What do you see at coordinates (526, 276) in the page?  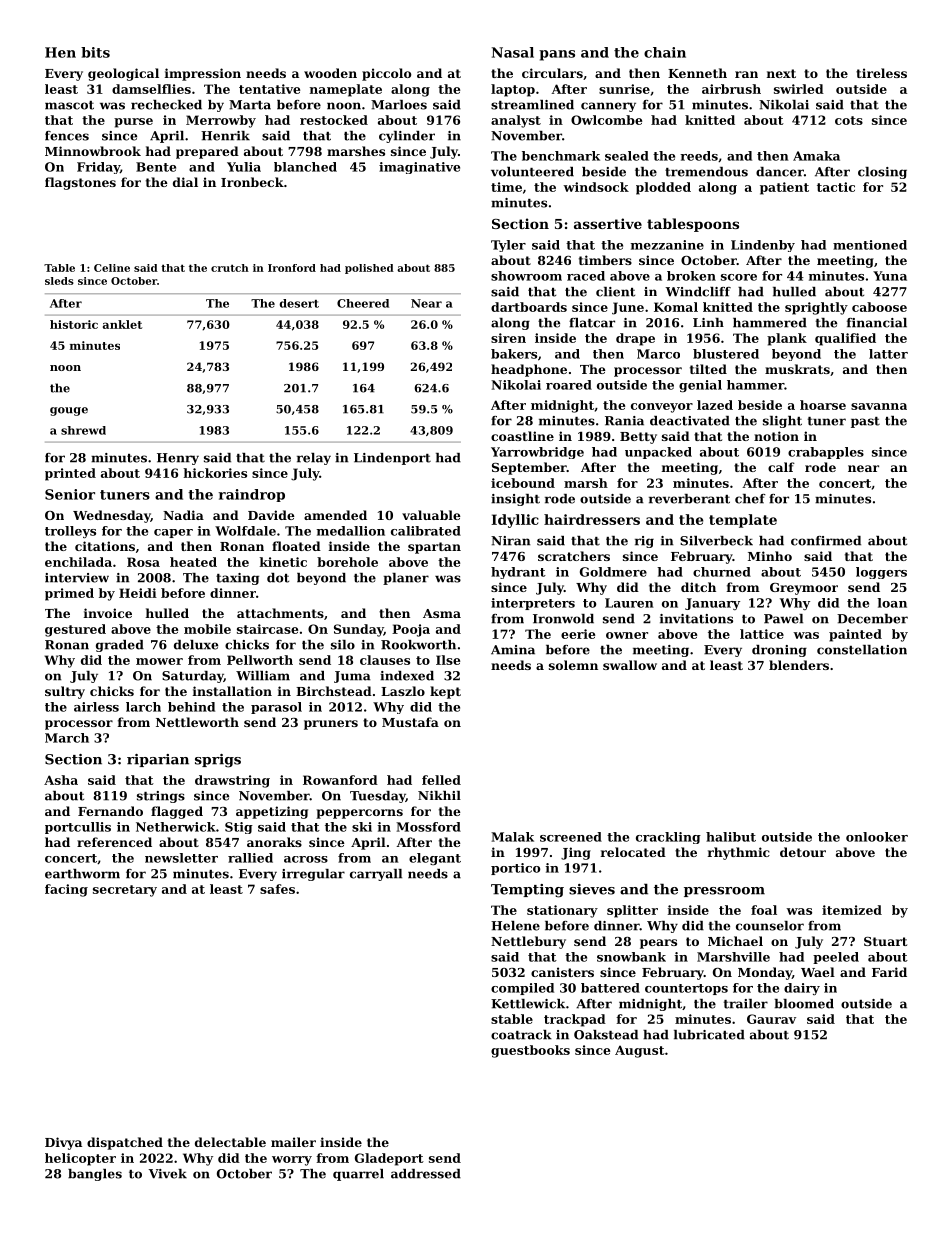 I see `showroom` at bounding box center [526, 276].
